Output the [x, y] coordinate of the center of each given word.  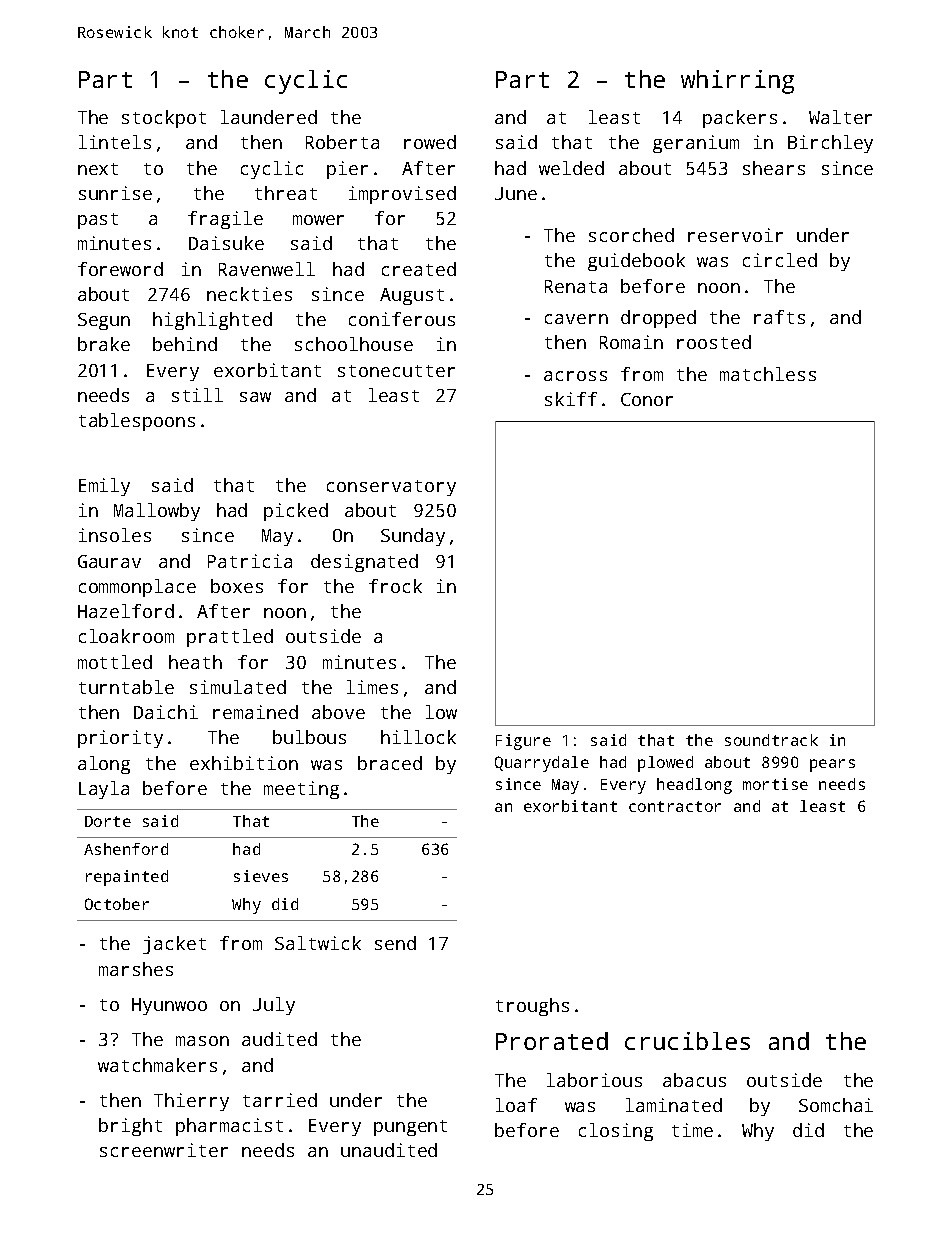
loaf [516, 1105]
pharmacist [229, 1127]
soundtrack [771, 740]
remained [255, 712]
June [516, 193]
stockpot [164, 119]
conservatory [391, 488]
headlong [694, 786]
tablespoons [137, 422]
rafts [779, 317]
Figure [523, 742]
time [692, 1130]
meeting [301, 790]
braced [390, 763]
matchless [768, 374]
